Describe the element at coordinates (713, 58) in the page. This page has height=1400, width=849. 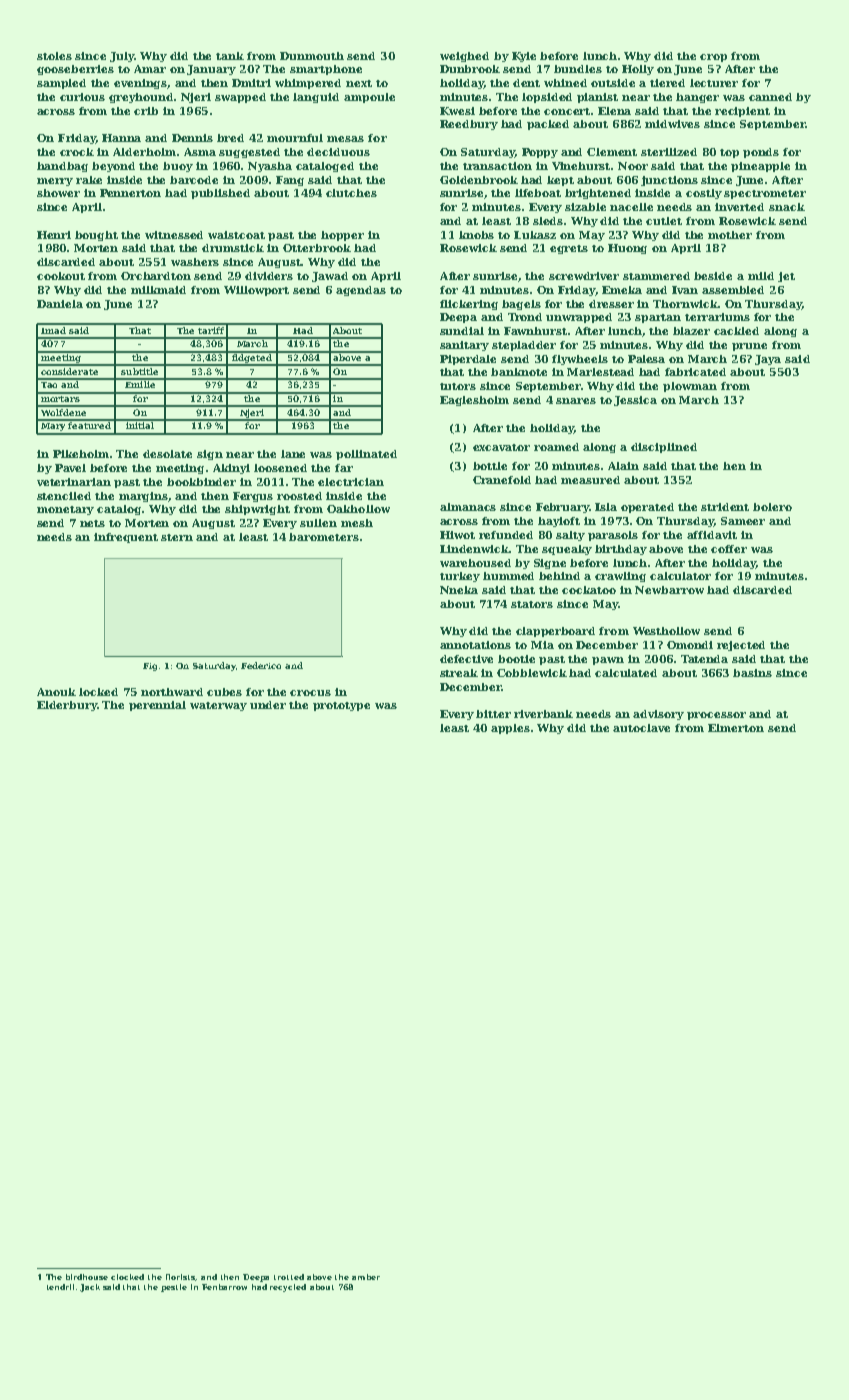
I see `crop` at that location.
